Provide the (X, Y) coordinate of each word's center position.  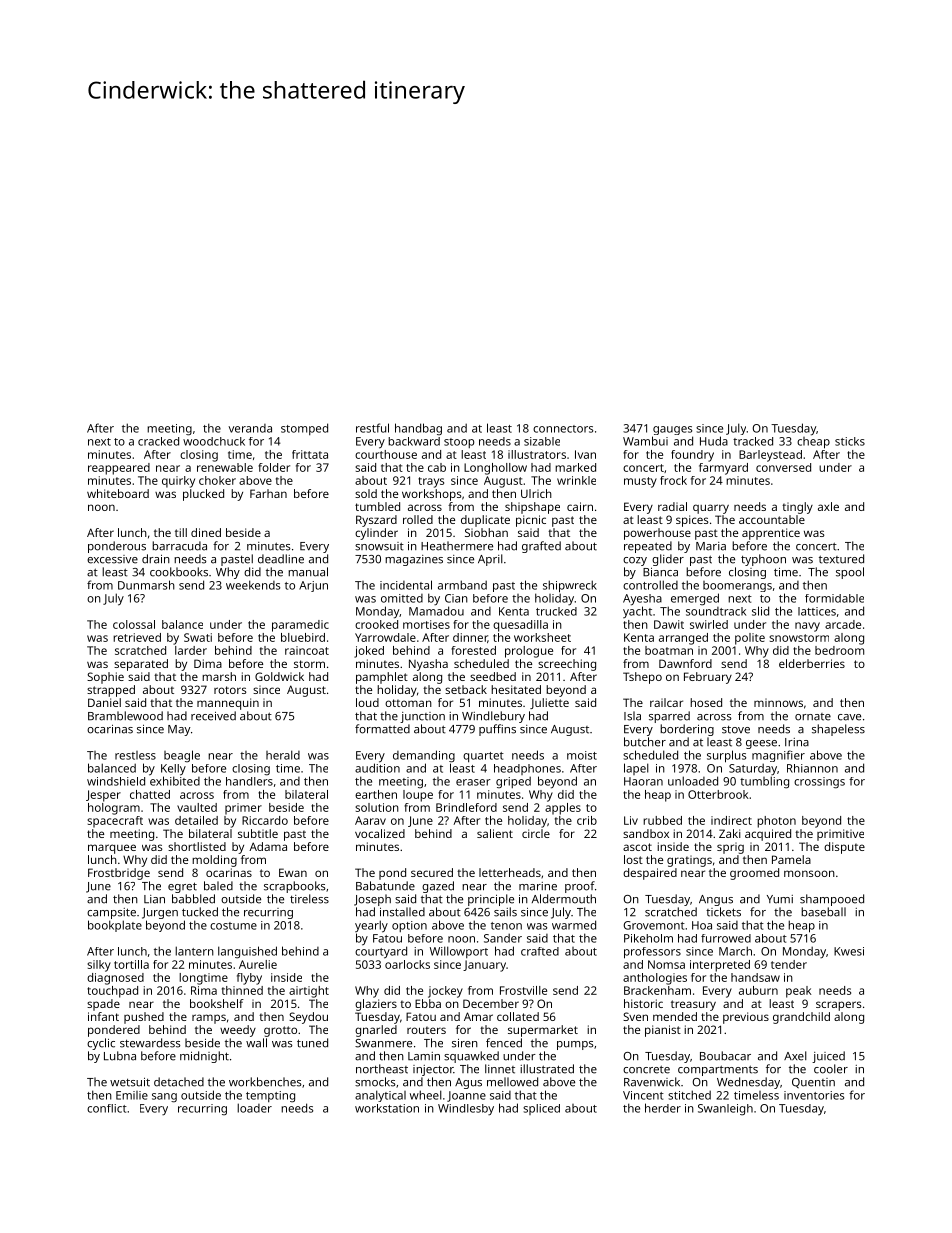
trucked (556, 611)
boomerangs (737, 586)
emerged (695, 599)
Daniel (104, 702)
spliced (541, 1109)
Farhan (268, 493)
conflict (107, 1108)
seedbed (493, 676)
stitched (689, 1095)
